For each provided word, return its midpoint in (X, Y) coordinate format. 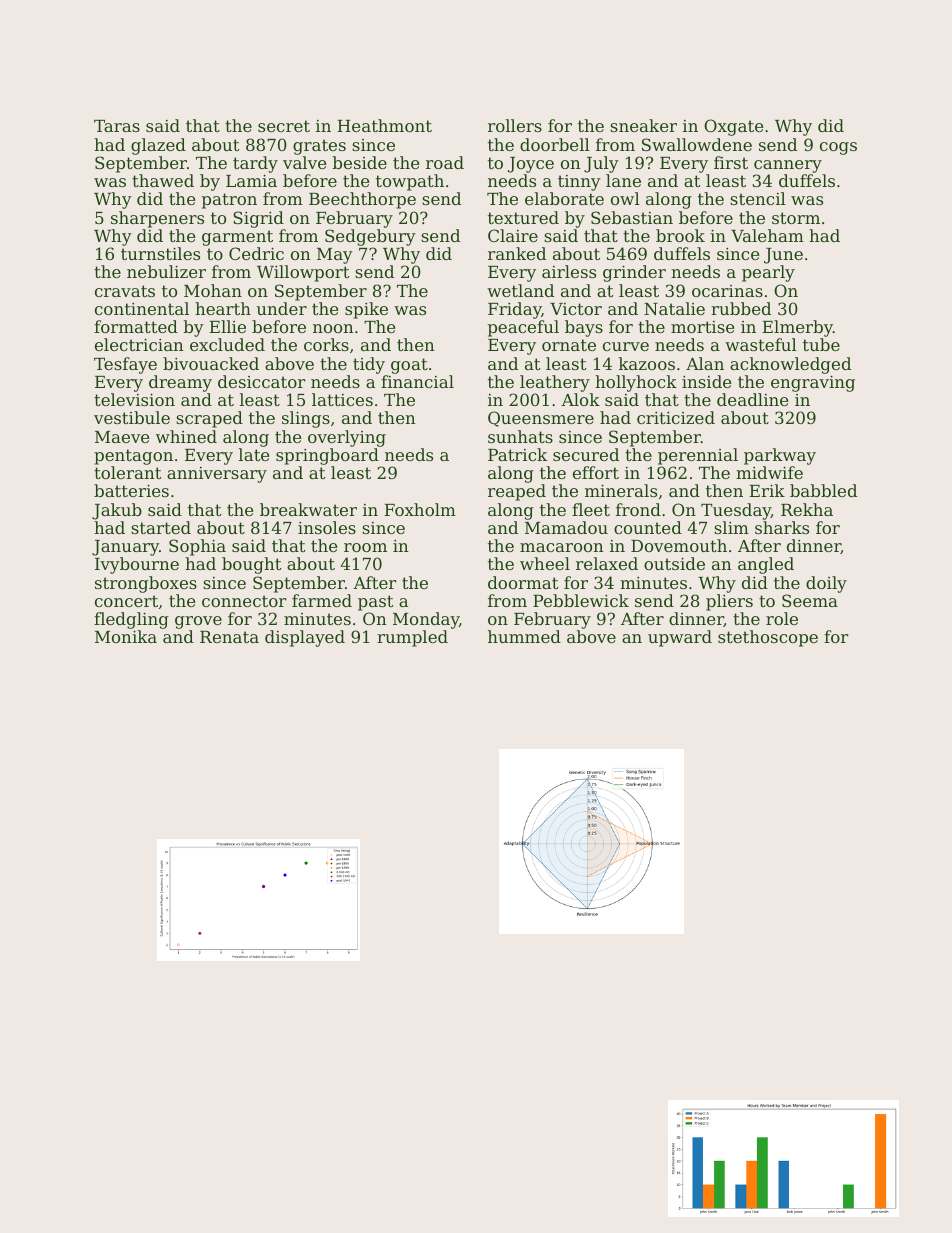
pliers (729, 602)
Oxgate (733, 127)
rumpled (412, 638)
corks (326, 344)
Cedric (256, 253)
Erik (767, 490)
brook (680, 235)
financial (417, 381)
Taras (117, 126)
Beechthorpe (362, 200)
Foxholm (420, 509)
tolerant (127, 472)
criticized (676, 417)
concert (126, 601)
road (445, 162)
